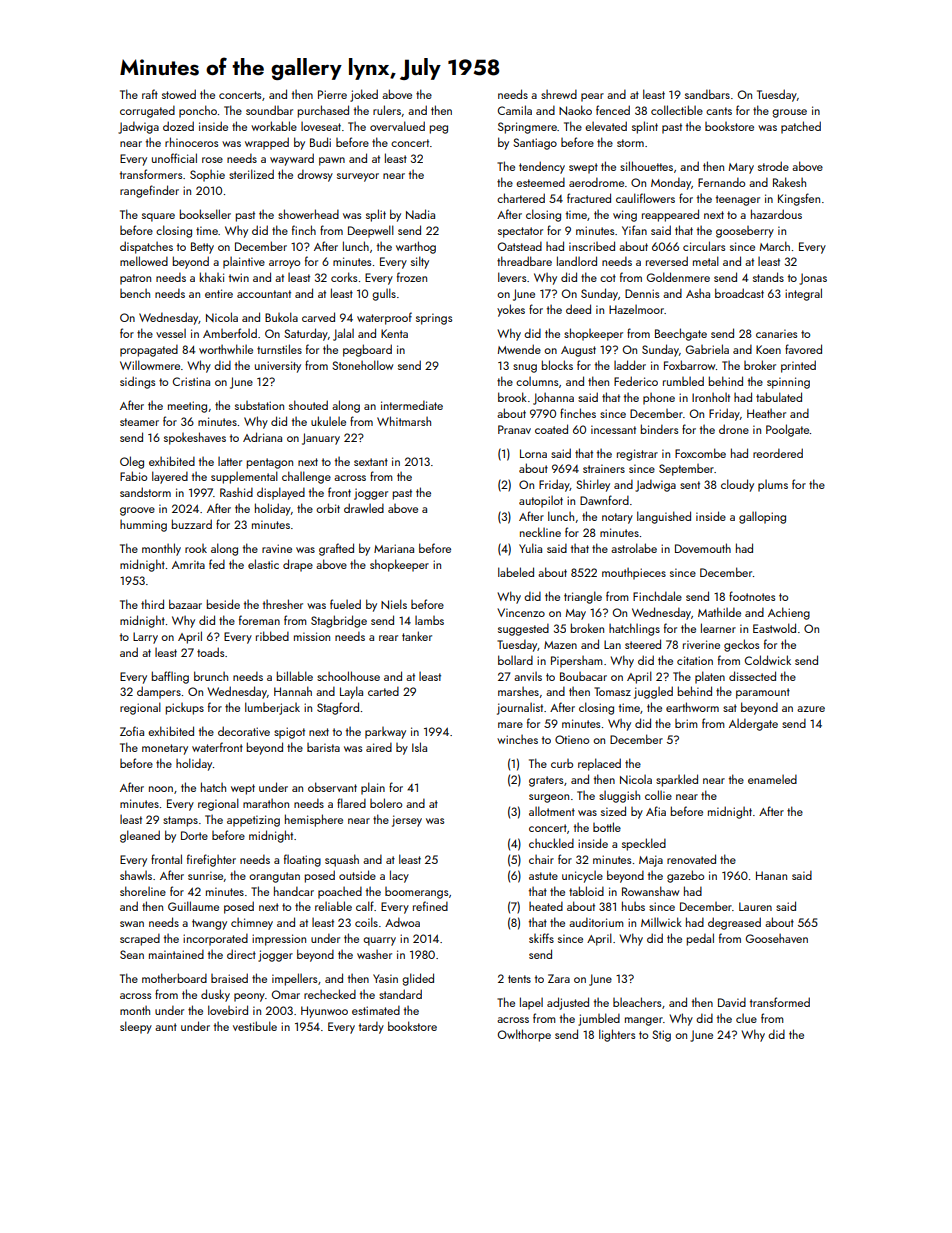 The height and width of the page is (1233, 952). Describe the element at coordinates (677, 780) in the page. I see `sparkled` at that location.
